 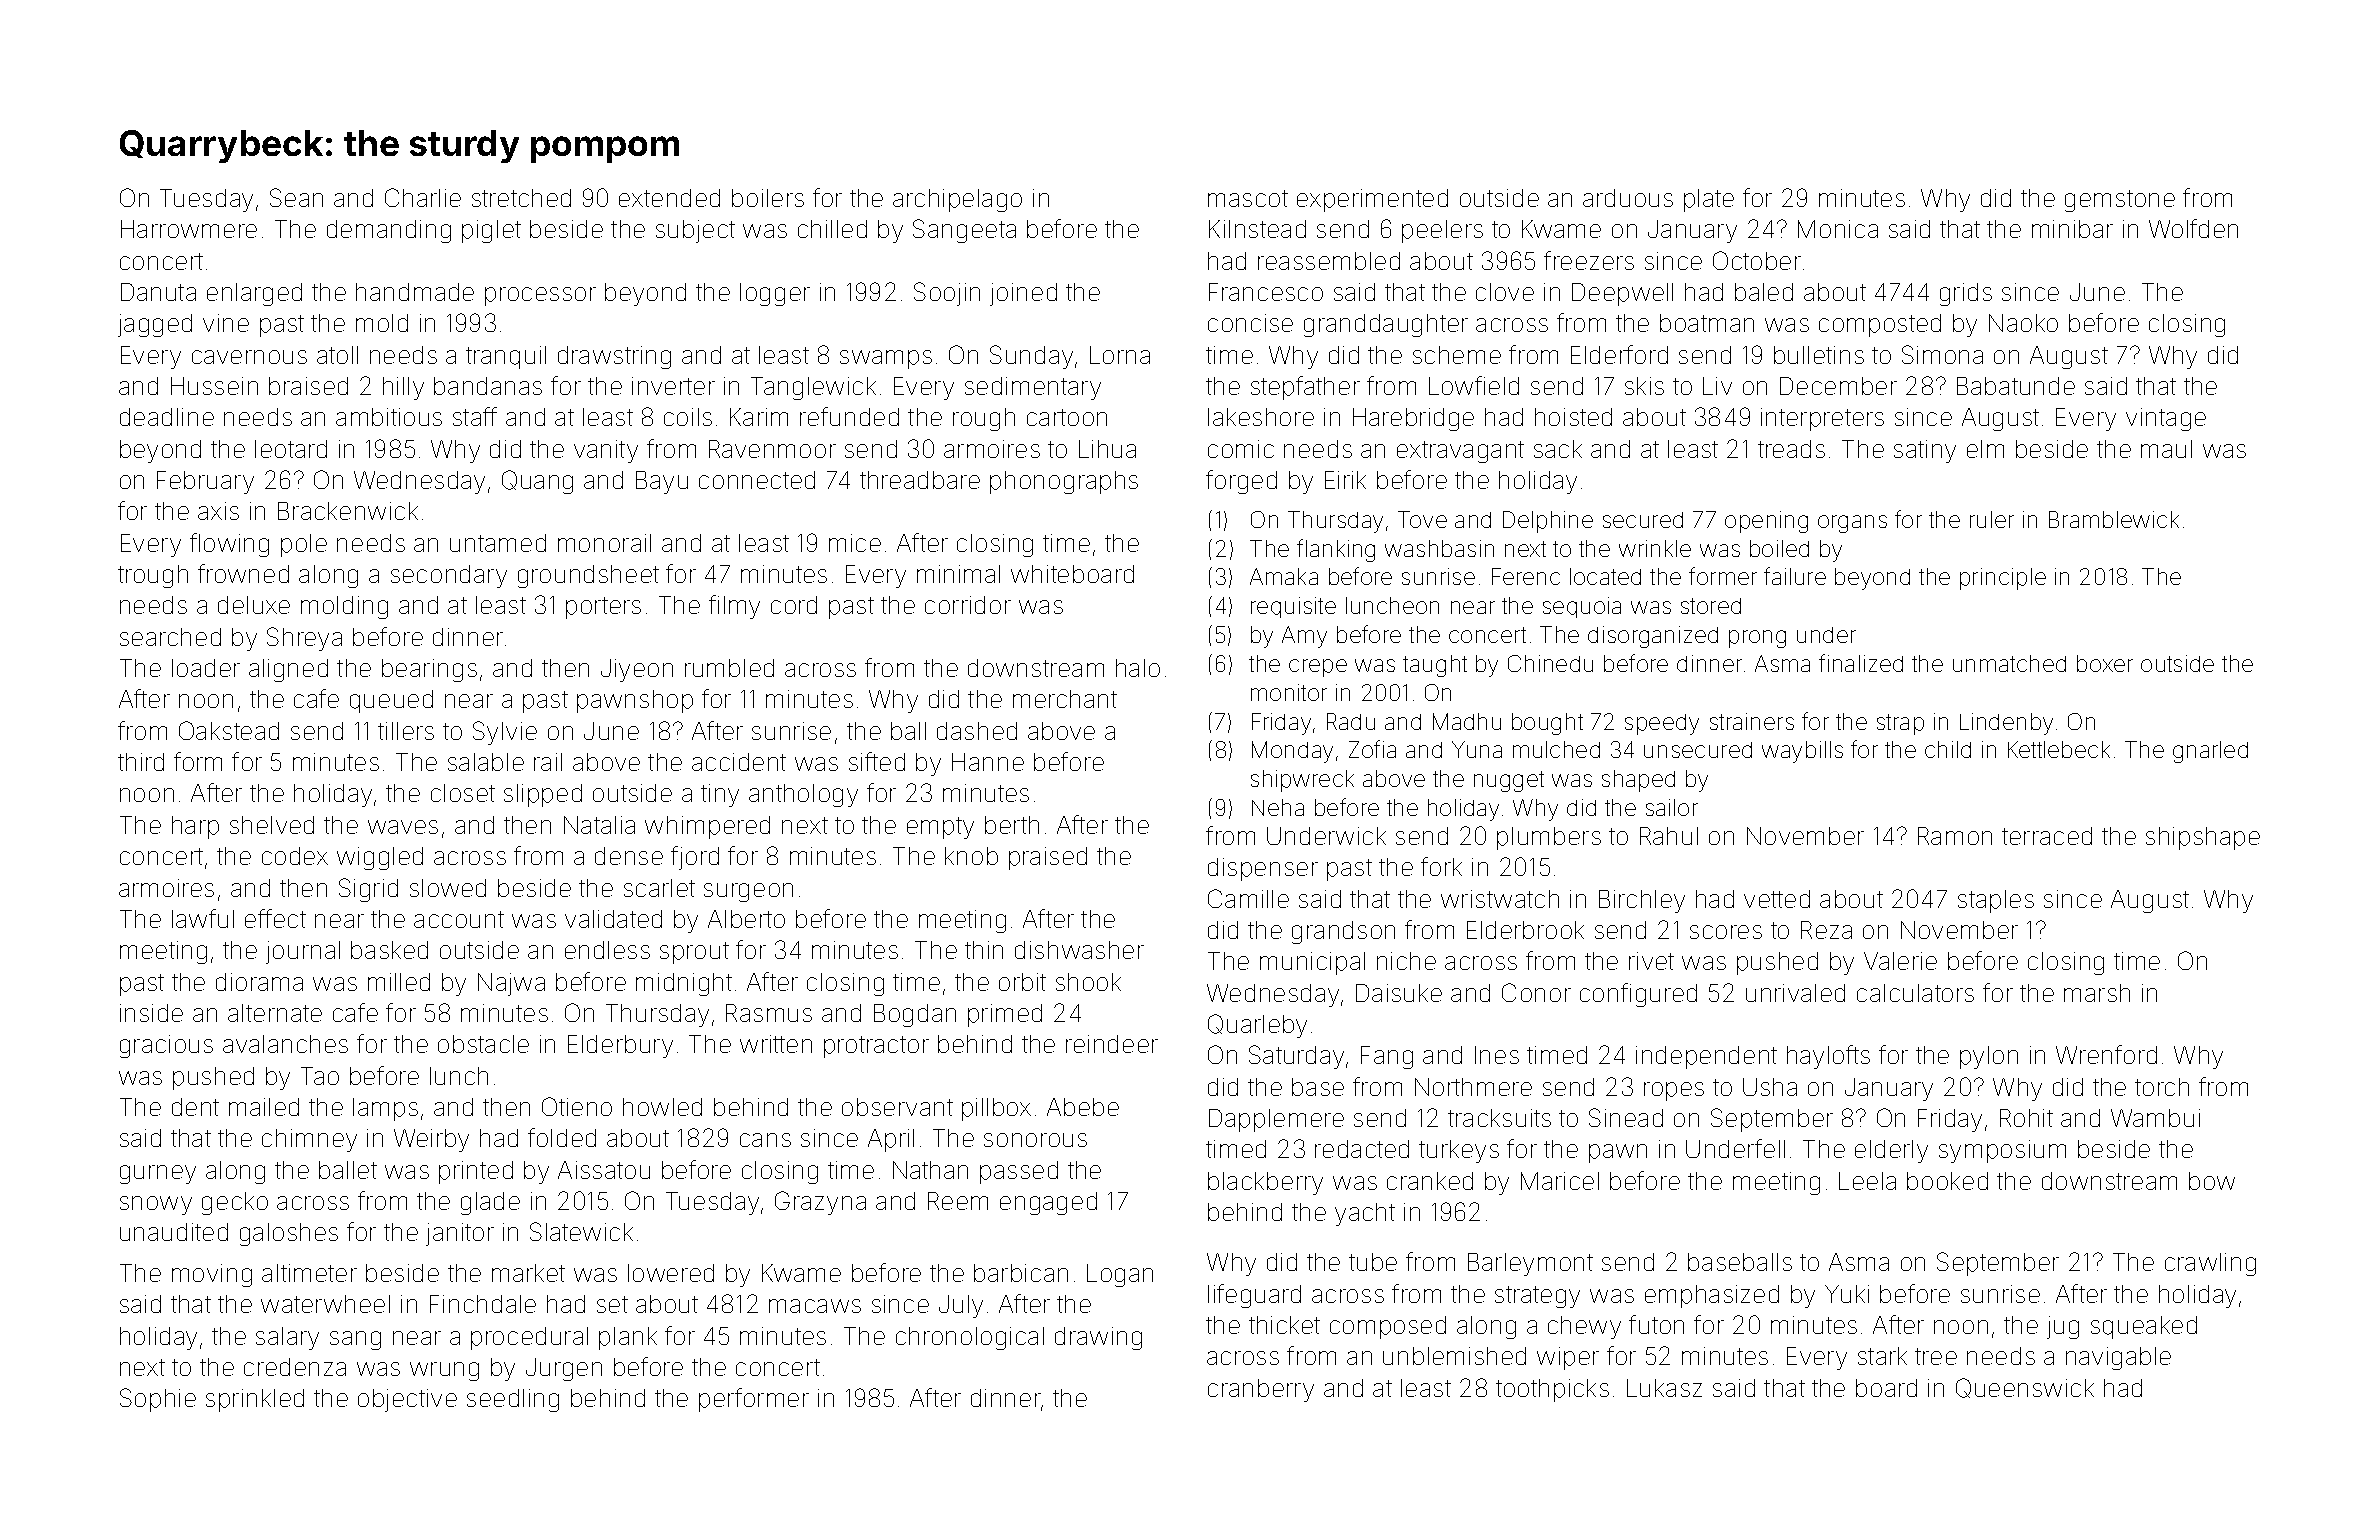 What do you see at coordinates (606, 451) in the screenshot?
I see `vanity` at bounding box center [606, 451].
